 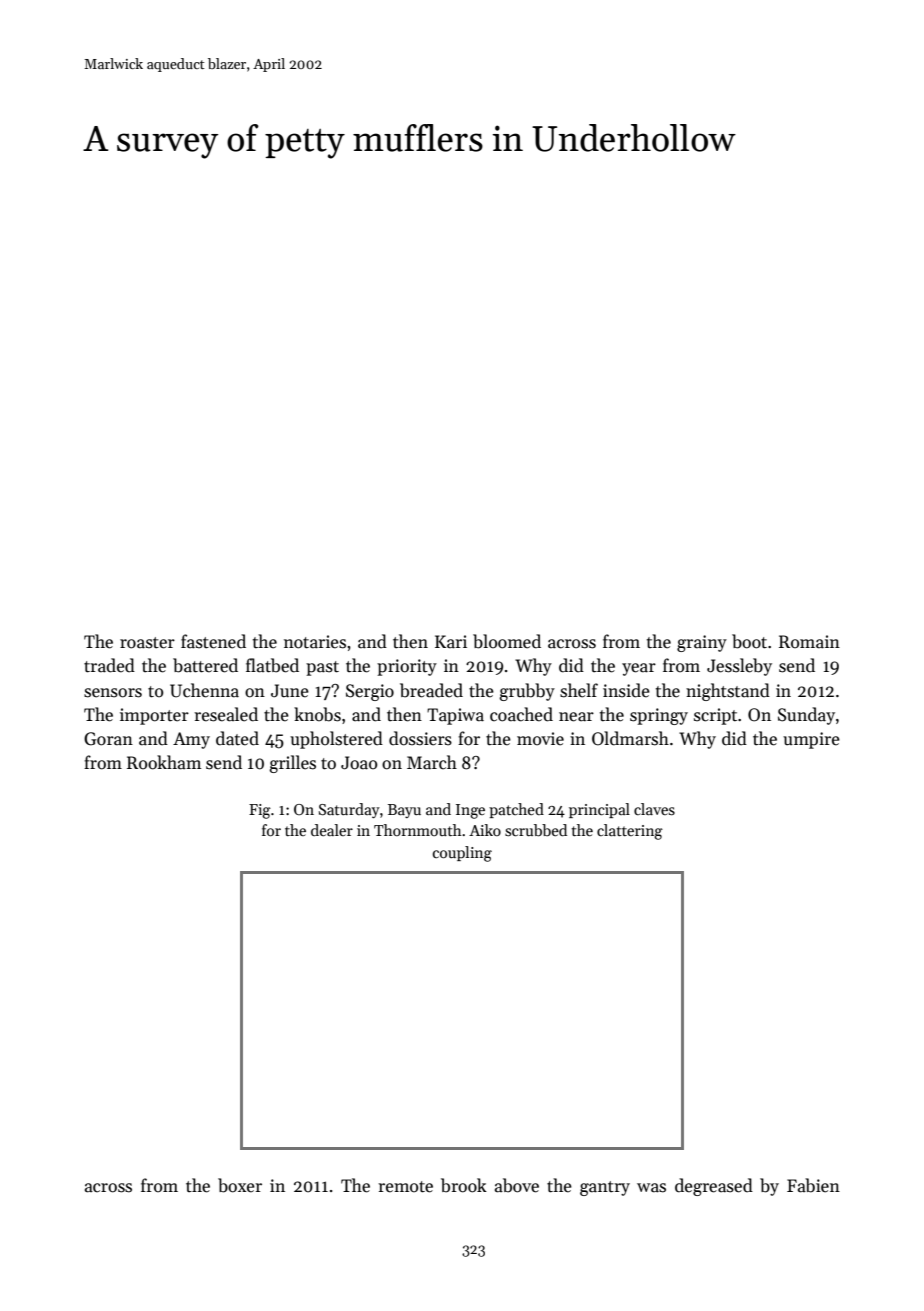 What do you see at coordinates (702, 643) in the screenshot?
I see `grainy` at bounding box center [702, 643].
